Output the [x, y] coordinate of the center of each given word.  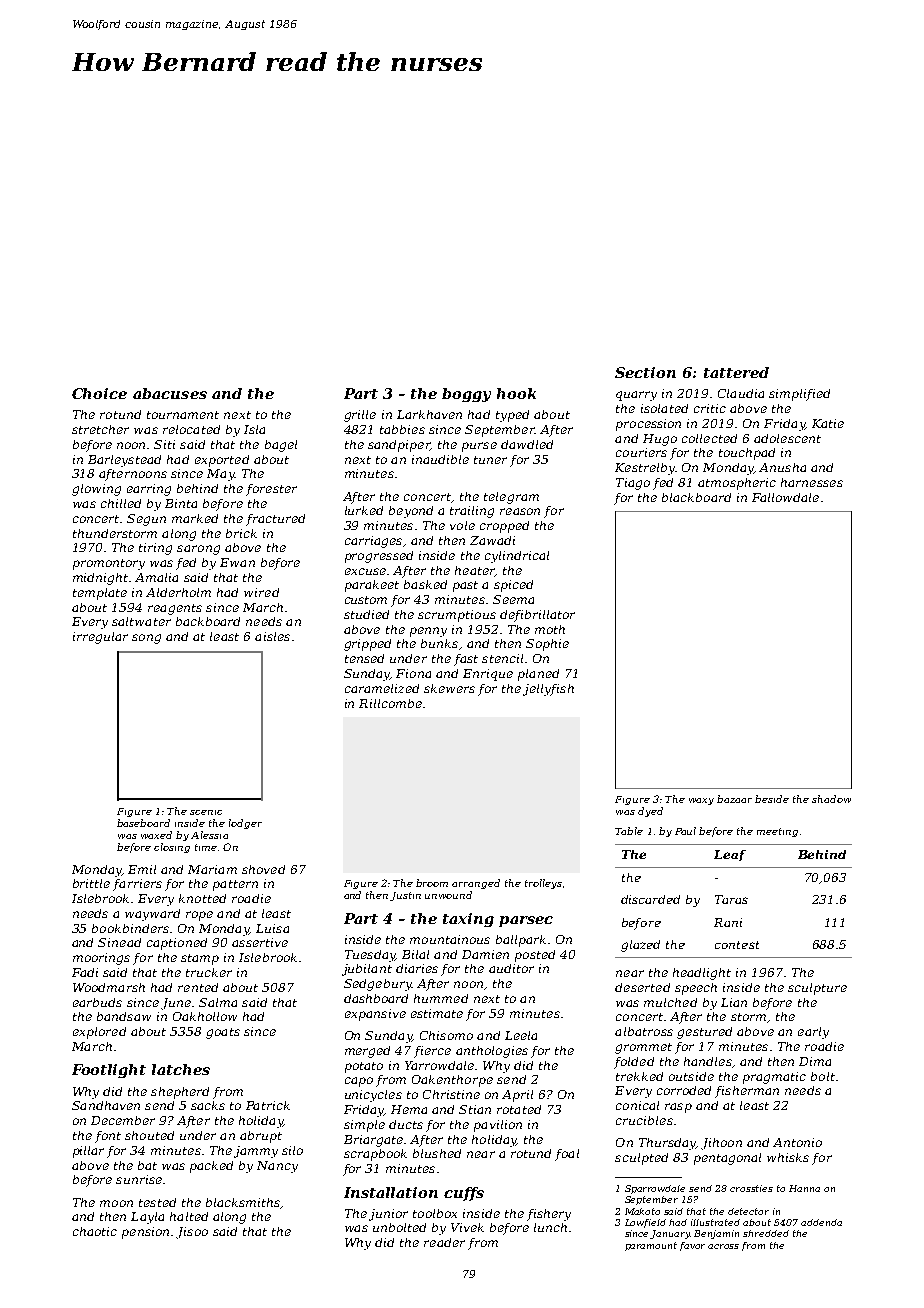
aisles [272, 636]
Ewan [237, 562]
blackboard [696, 497]
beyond [411, 512]
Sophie [547, 645]
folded [634, 1063]
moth [550, 629]
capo [359, 1082]
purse [479, 447]
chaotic [95, 1231]
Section [645, 372]
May [220, 475]
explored [99, 1033]
